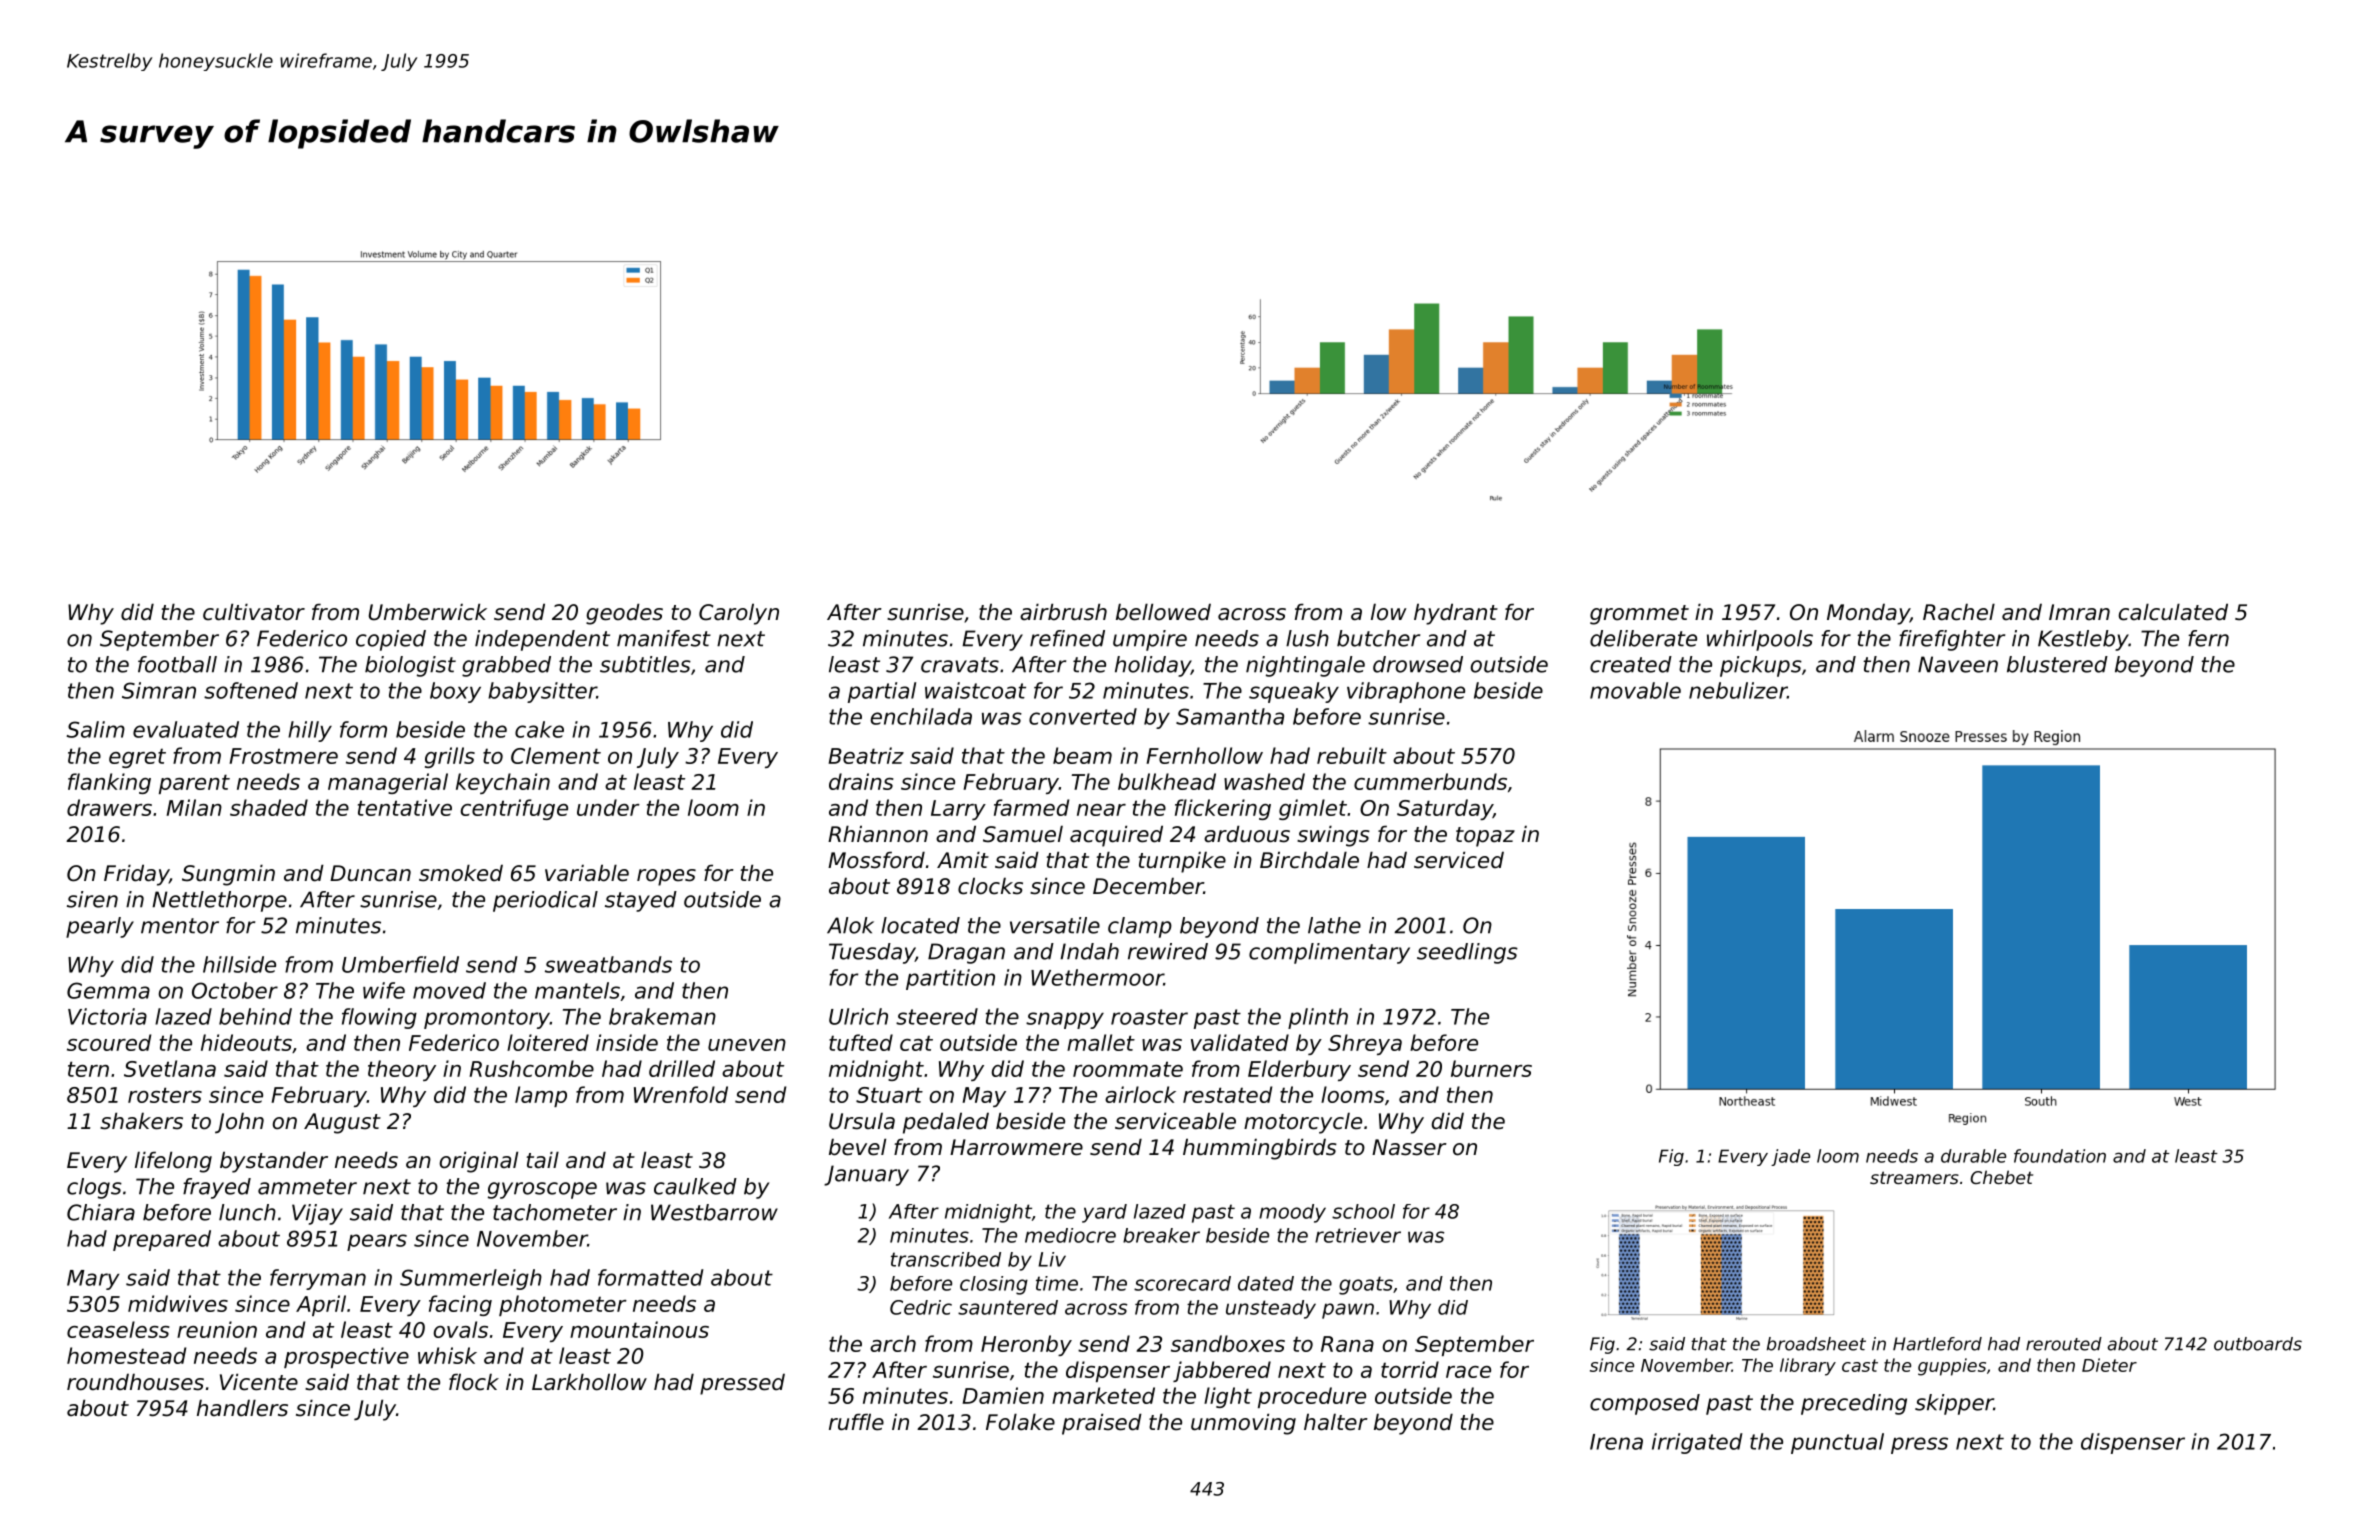  I want to click on plinth, so click(1318, 1018).
